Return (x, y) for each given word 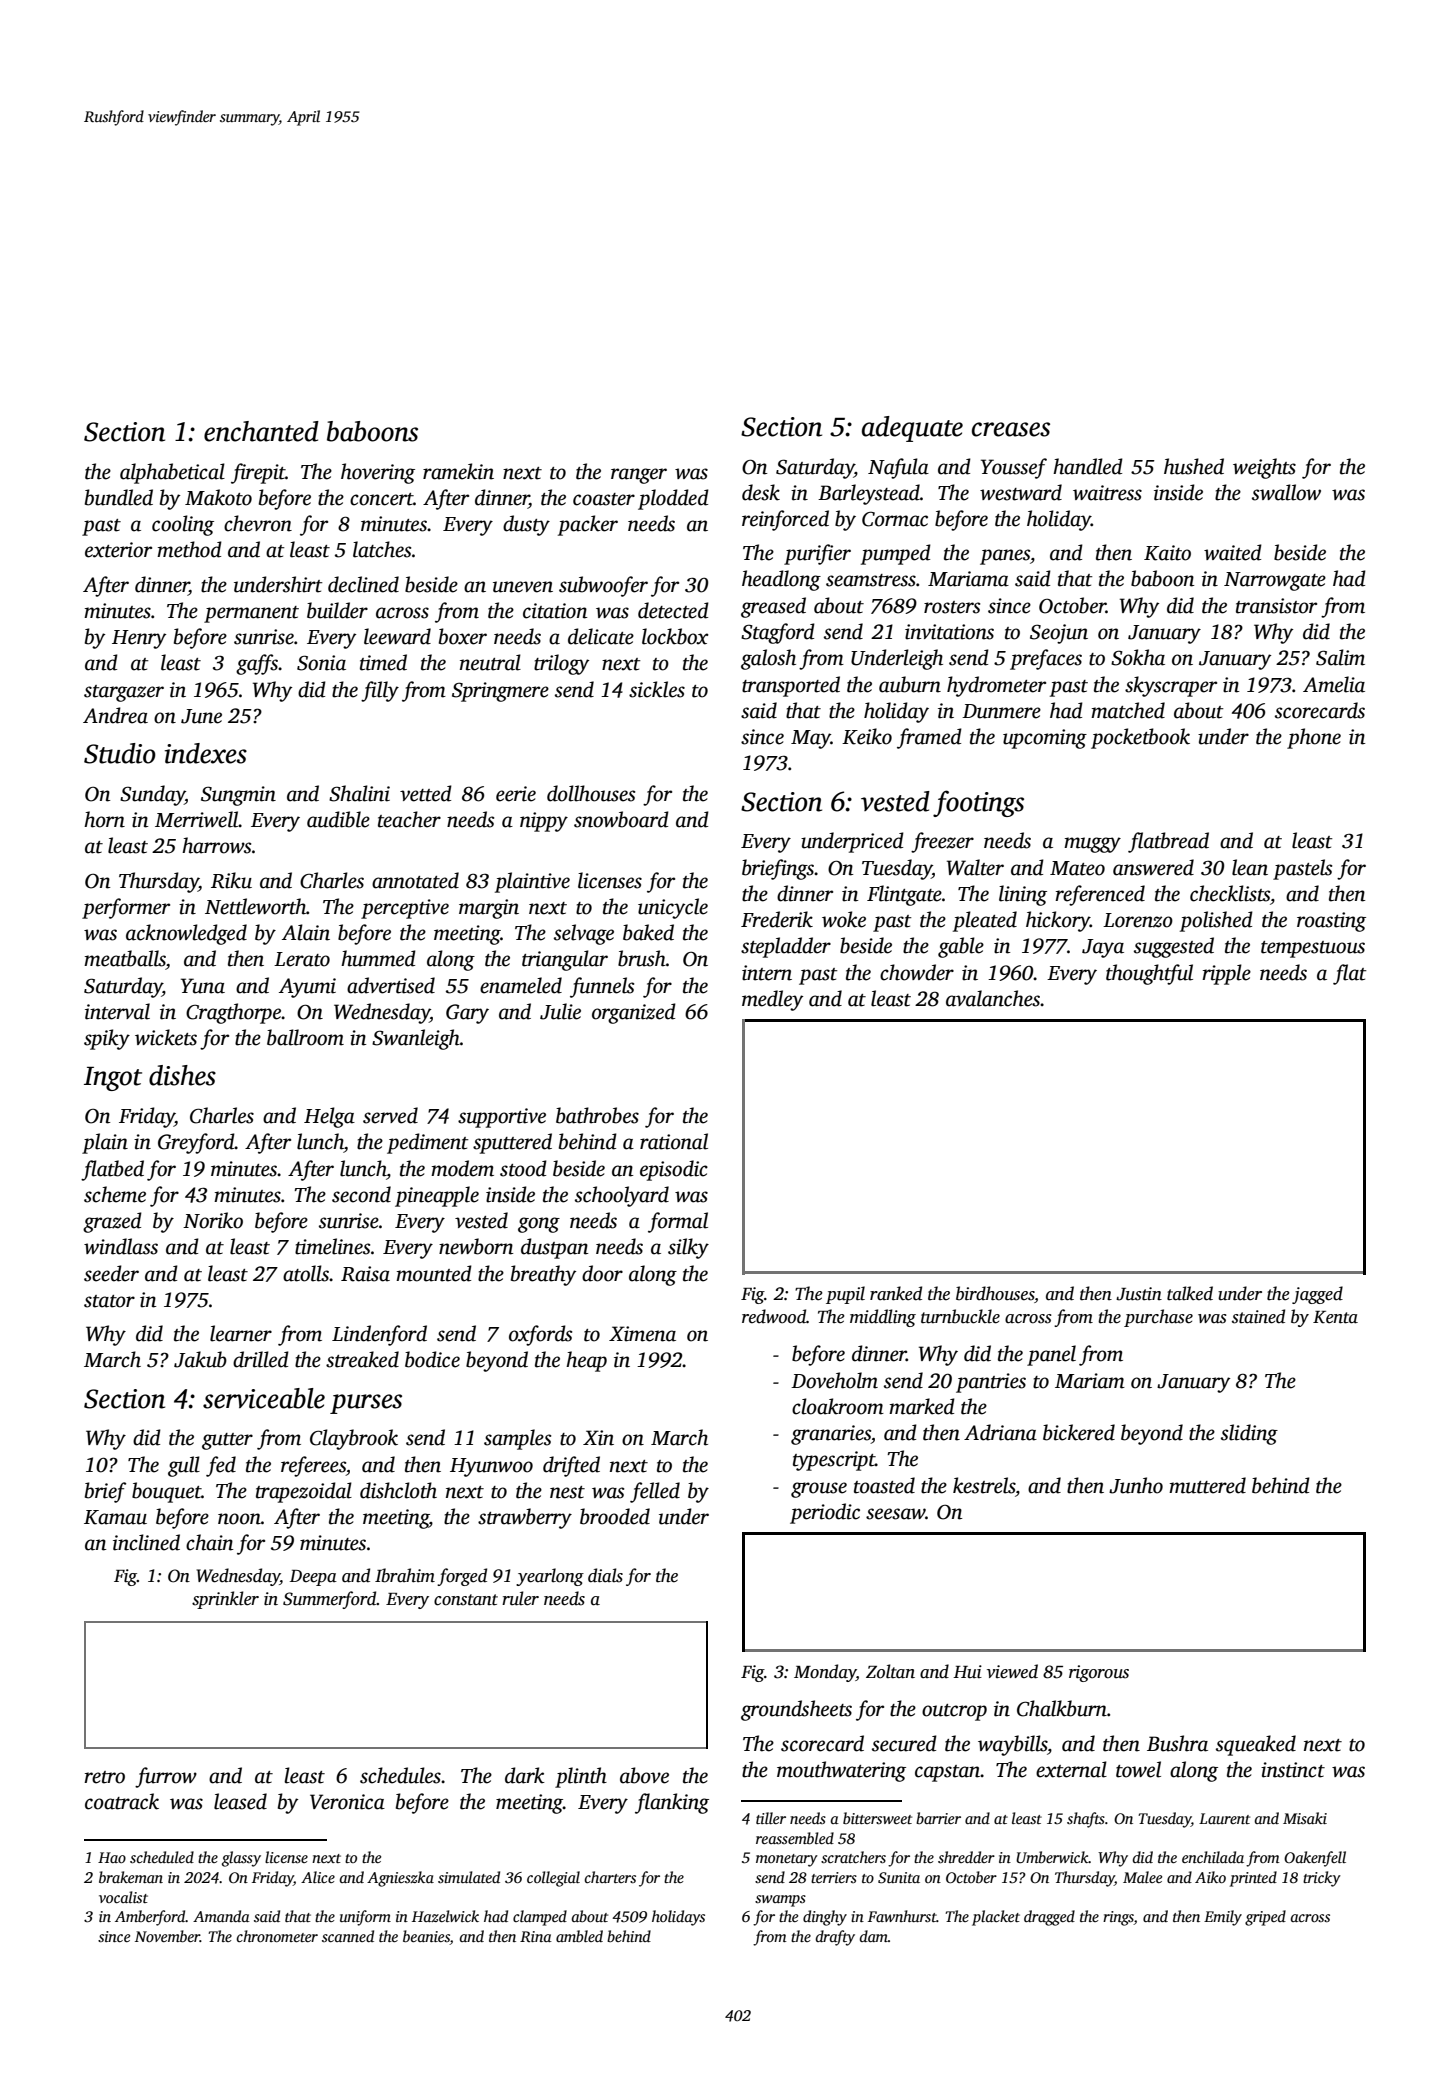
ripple (1226, 974)
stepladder (786, 947)
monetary (787, 1860)
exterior (118, 550)
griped (1265, 1918)
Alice (318, 1877)
